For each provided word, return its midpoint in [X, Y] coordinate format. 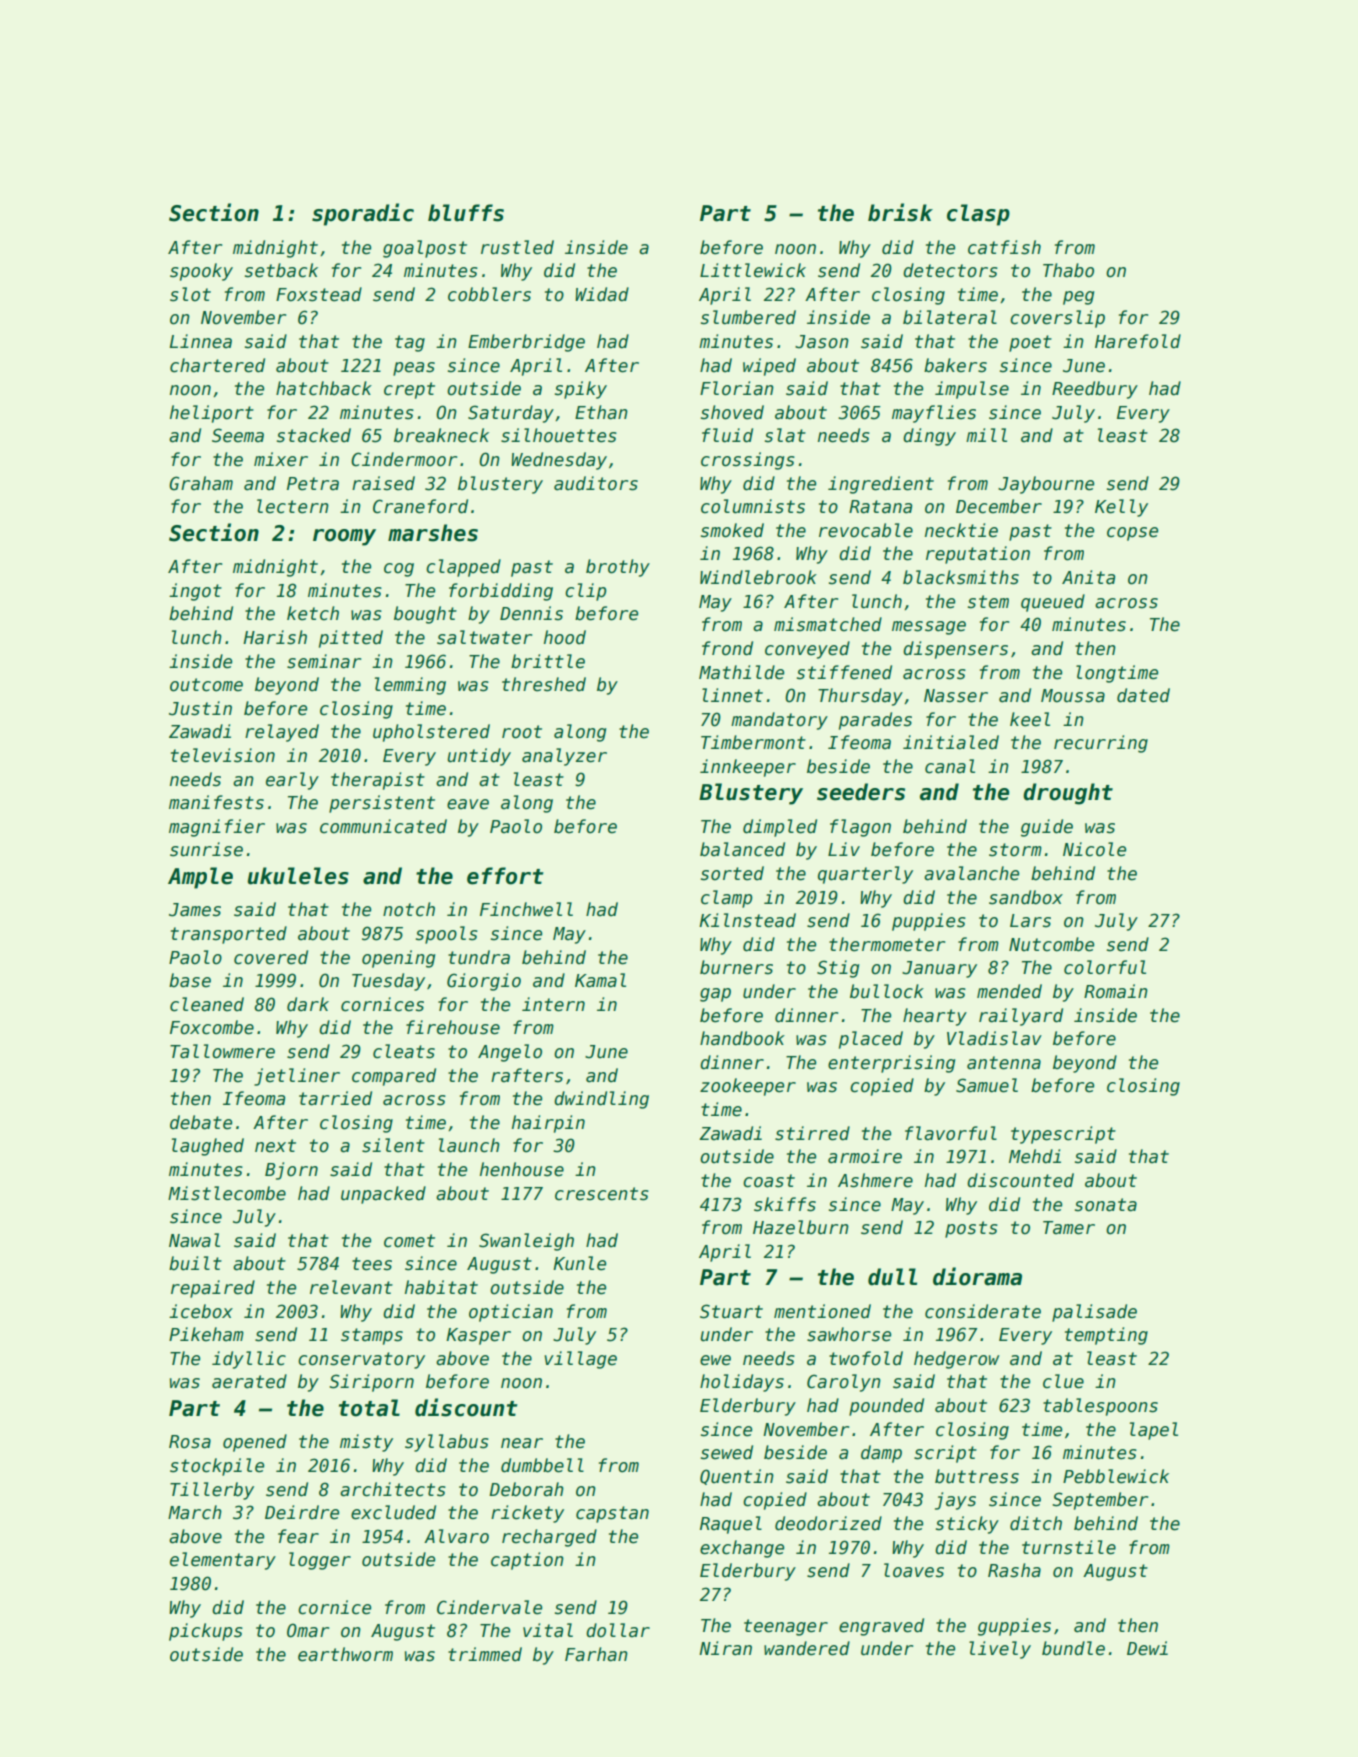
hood [565, 637]
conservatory [361, 1360]
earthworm [345, 1654]
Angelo [510, 1053]
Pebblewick [1116, 1476]
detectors [950, 270]
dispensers [955, 650]
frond [727, 648]
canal [950, 766]
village [581, 1360]
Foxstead [319, 294]
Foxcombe [212, 1027]
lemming [410, 686]
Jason [822, 342]
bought [425, 615]
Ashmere [875, 1180]
